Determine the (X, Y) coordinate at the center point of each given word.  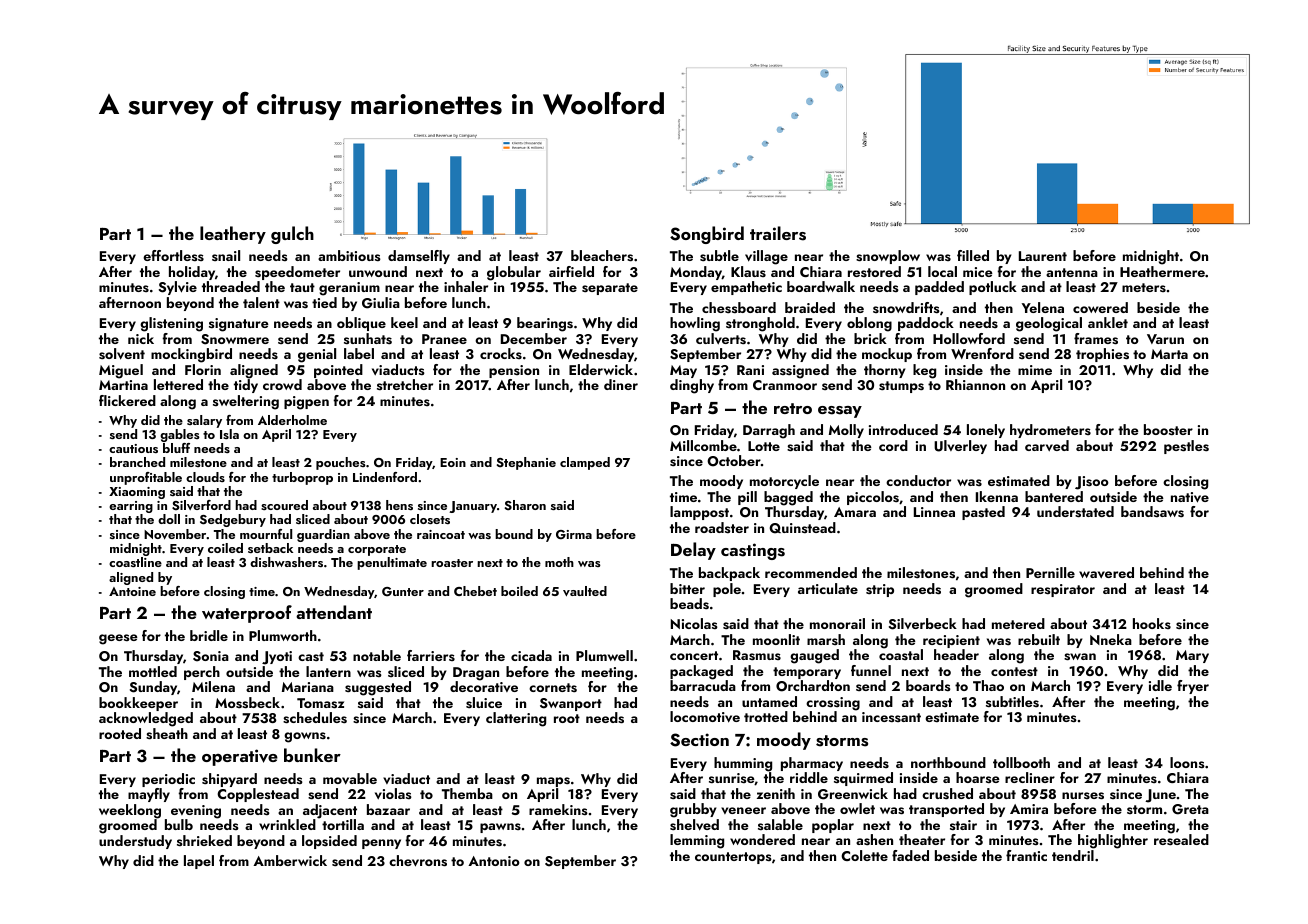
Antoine (132, 591)
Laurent (1043, 256)
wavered (1106, 572)
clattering (516, 719)
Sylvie (178, 288)
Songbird (707, 235)
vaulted (585, 591)
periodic (168, 780)
